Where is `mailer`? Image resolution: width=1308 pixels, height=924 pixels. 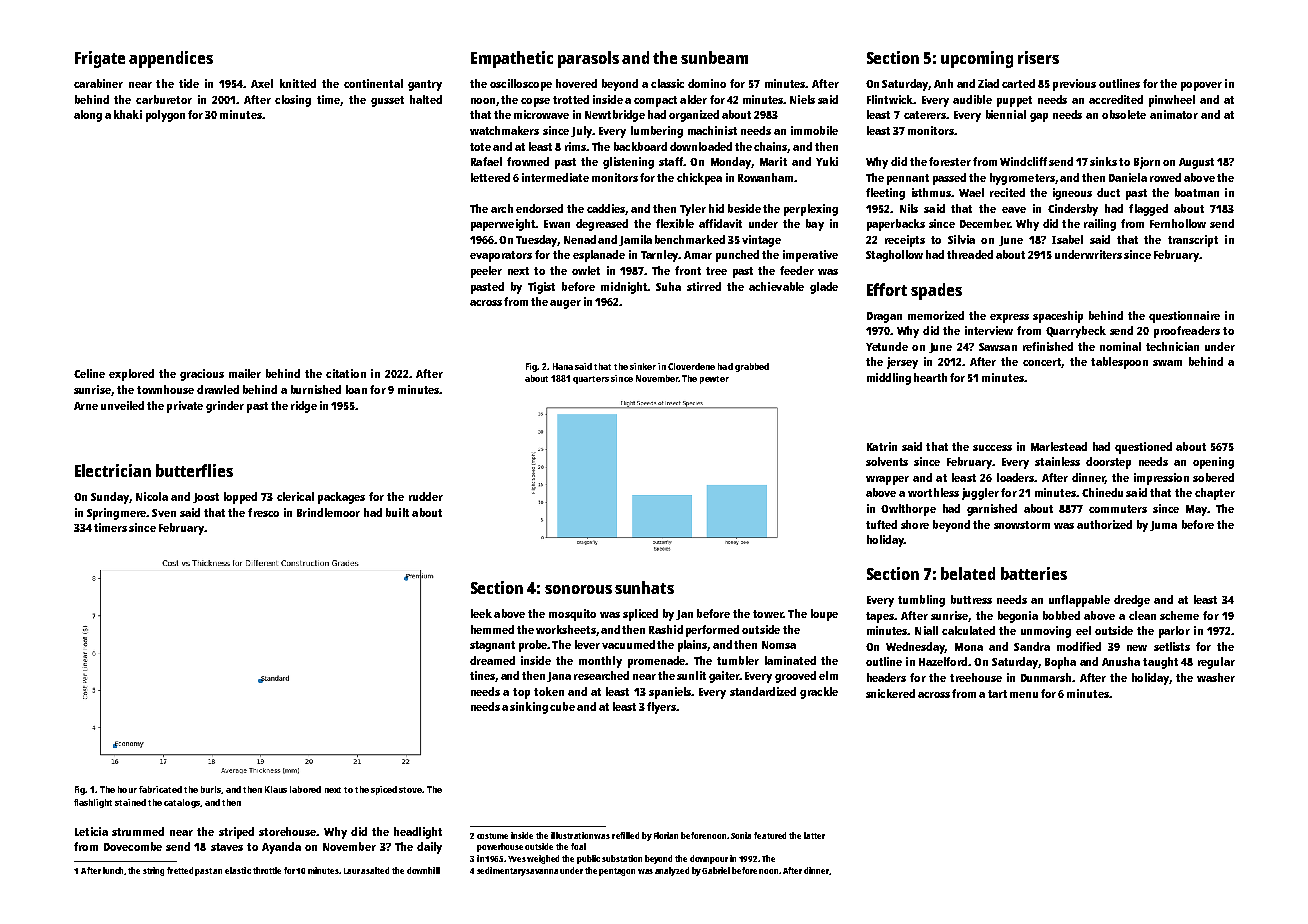 mailer is located at coordinates (245, 373).
